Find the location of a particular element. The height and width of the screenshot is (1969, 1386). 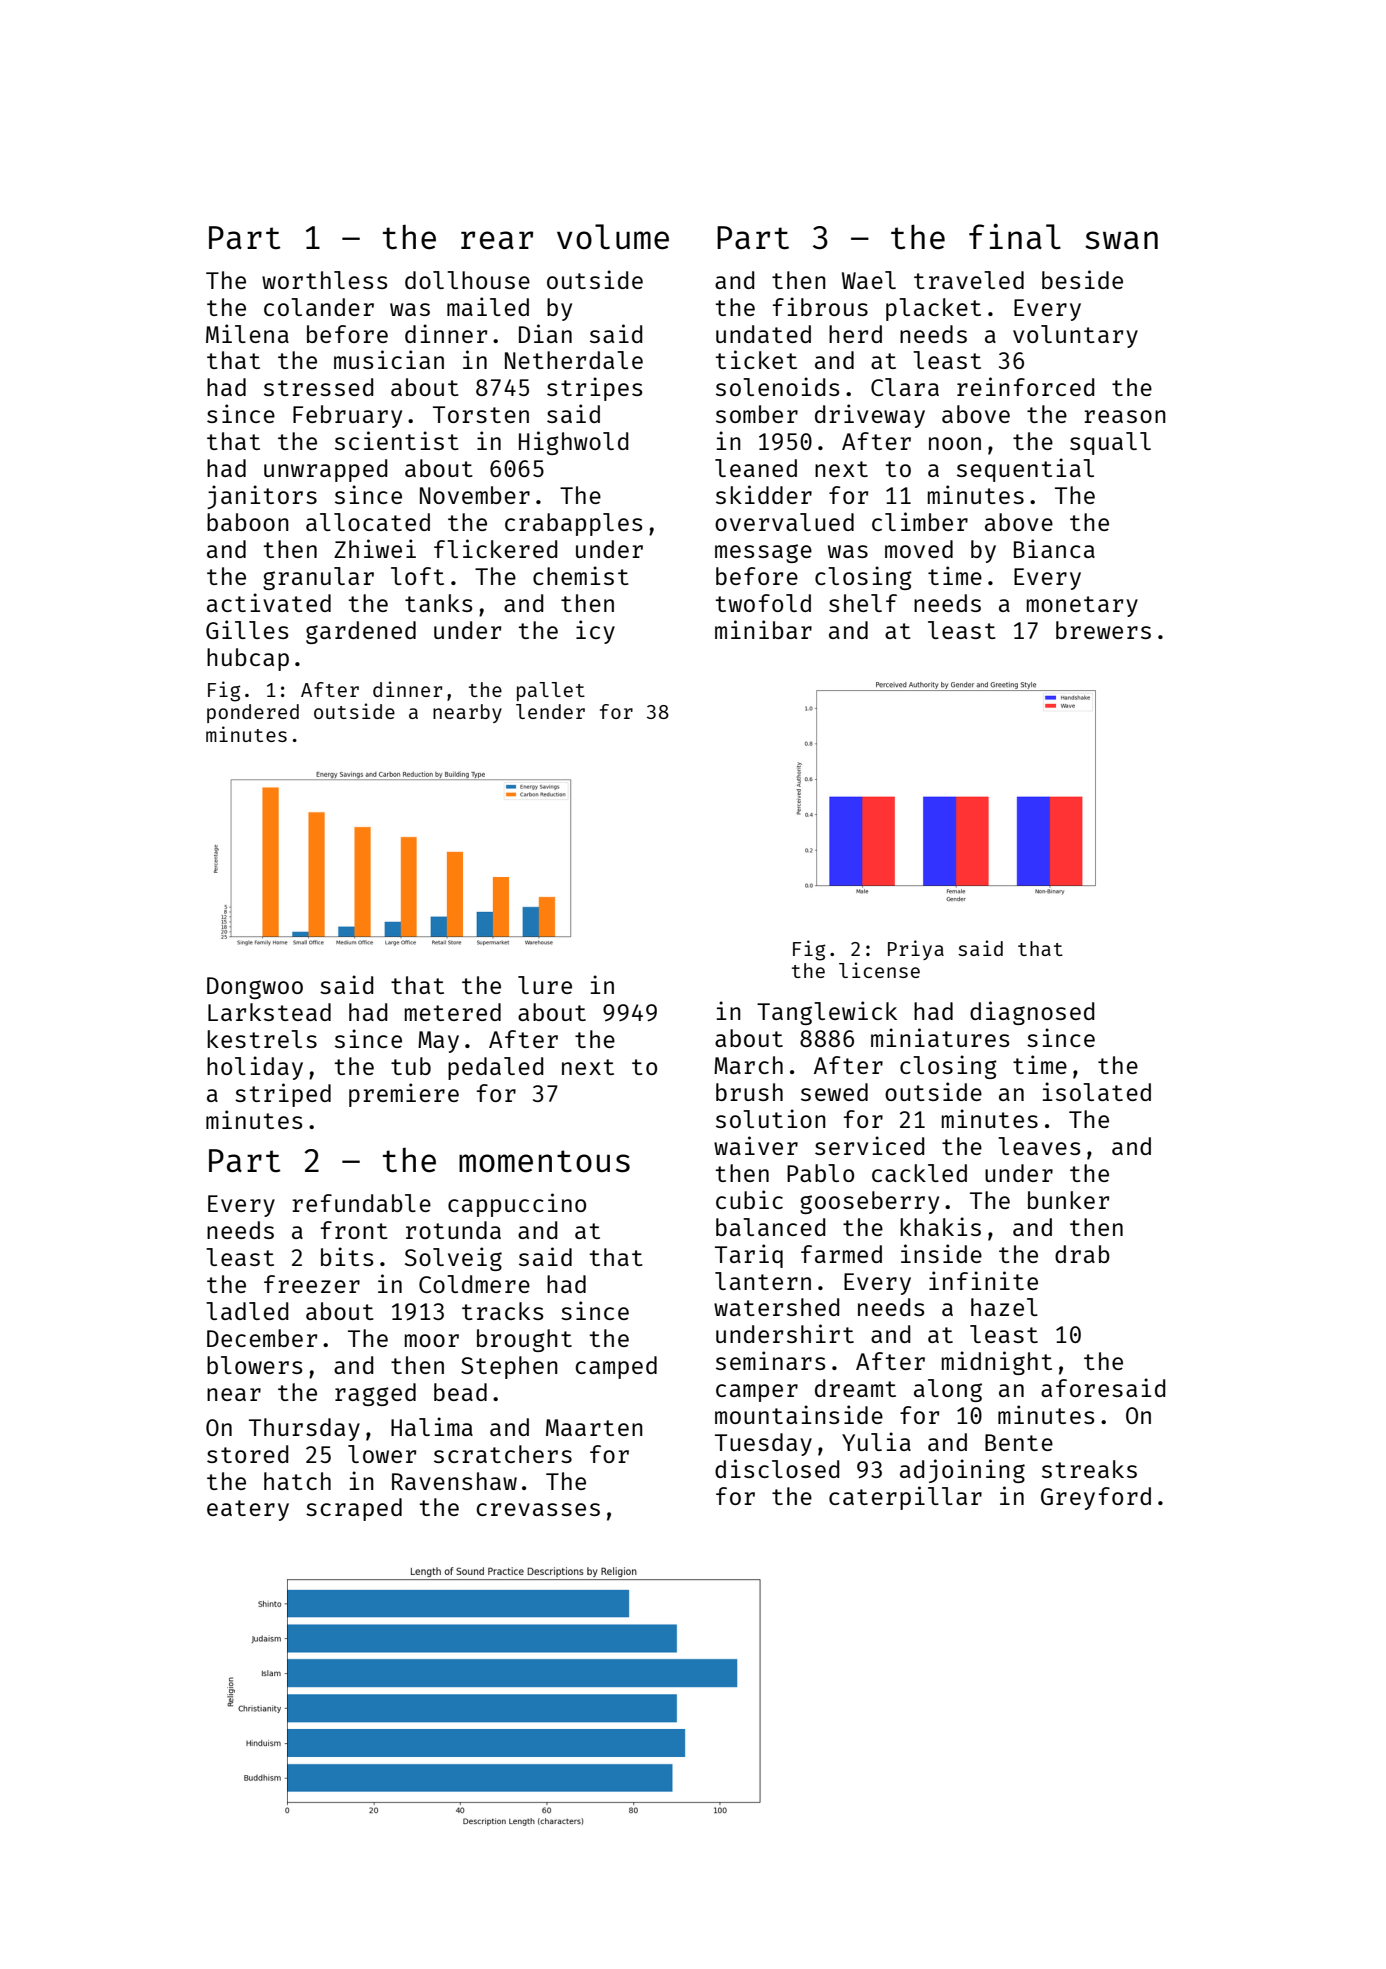

final is located at coordinates (1015, 236).
